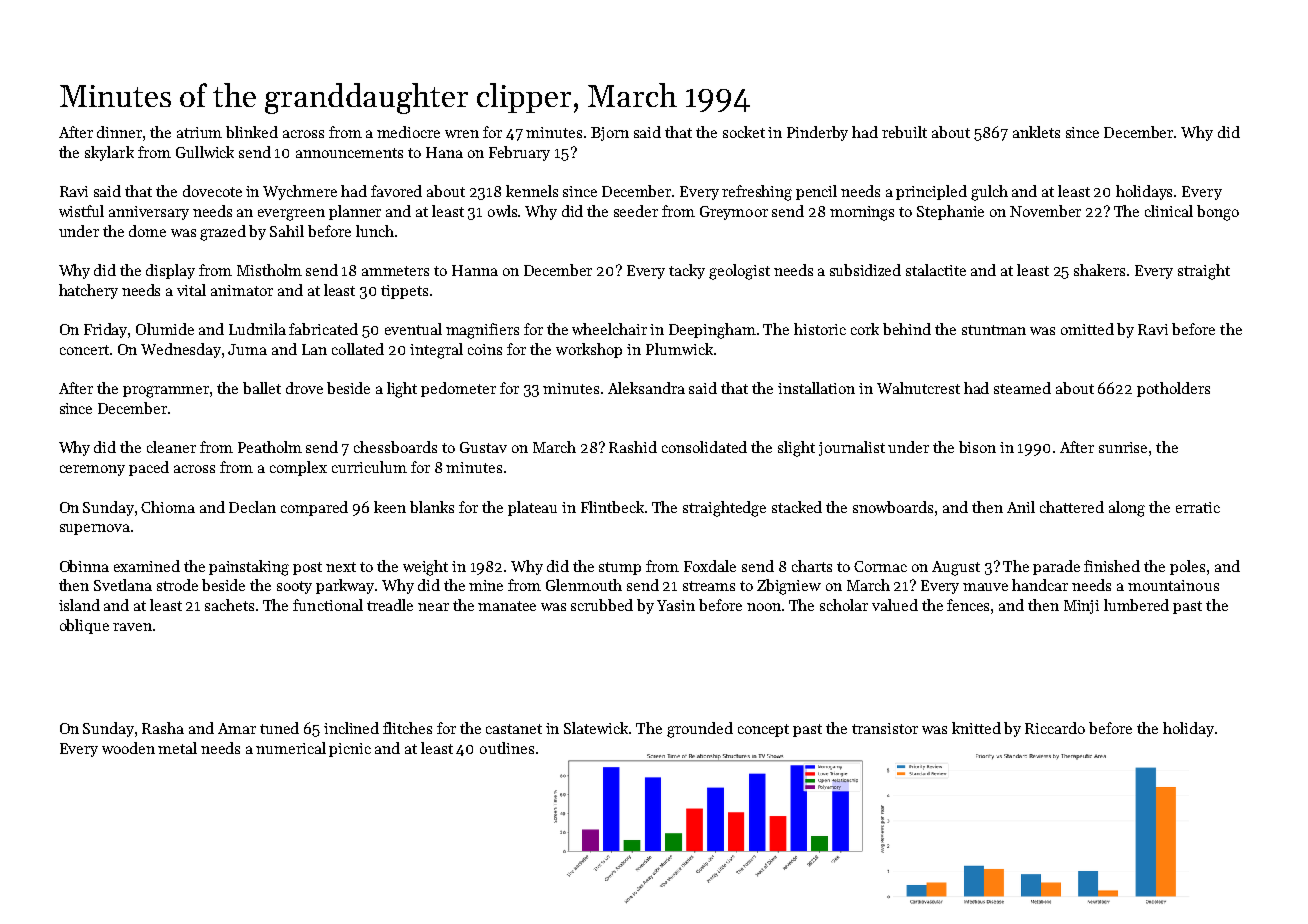  Describe the element at coordinates (171, 447) in the screenshot. I see `cleaner` at that location.
